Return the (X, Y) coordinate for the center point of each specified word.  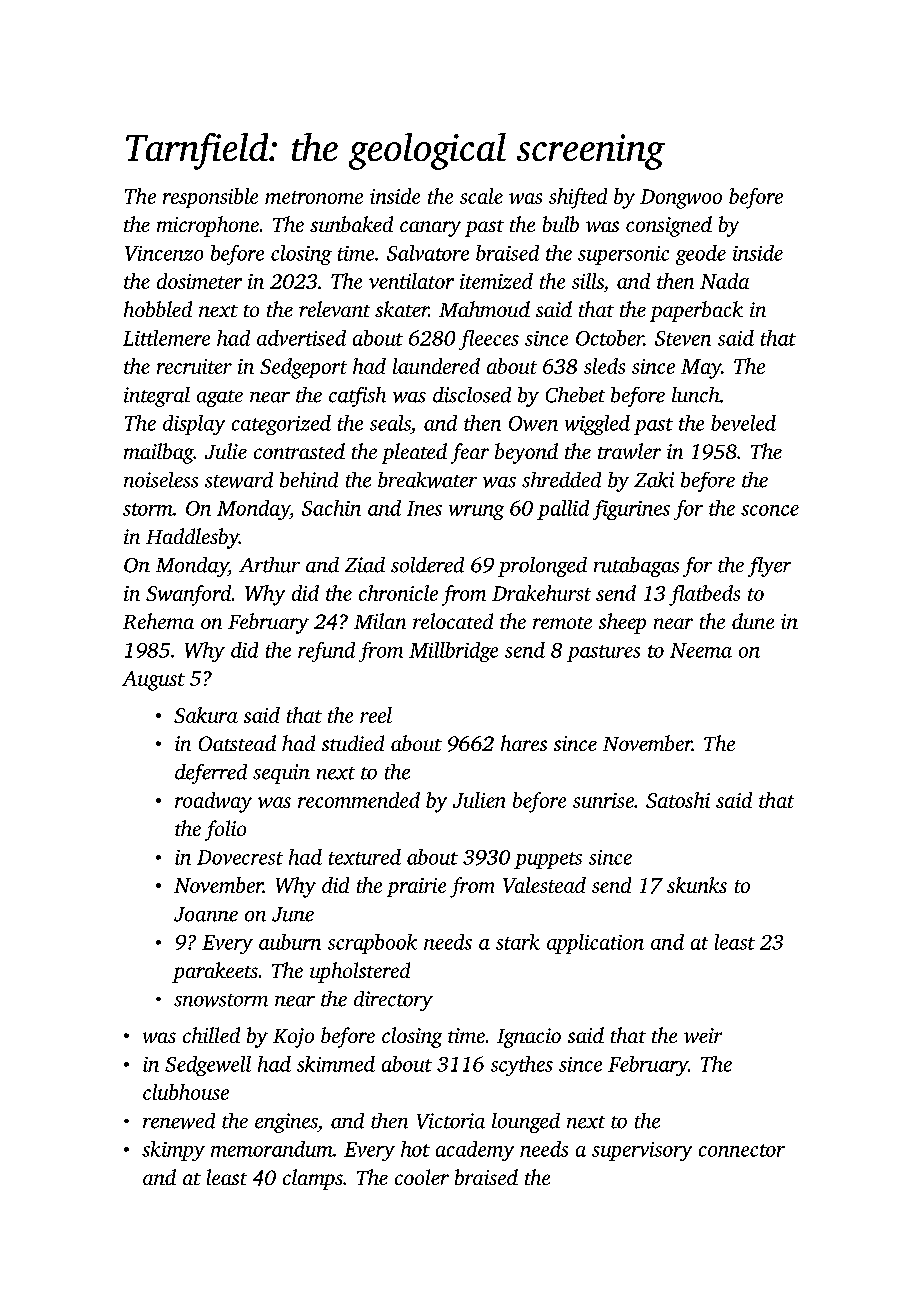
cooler (422, 1177)
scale (481, 196)
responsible (210, 198)
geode (701, 255)
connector (742, 1150)
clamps (313, 1179)
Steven (683, 338)
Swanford (188, 595)
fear (470, 453)
